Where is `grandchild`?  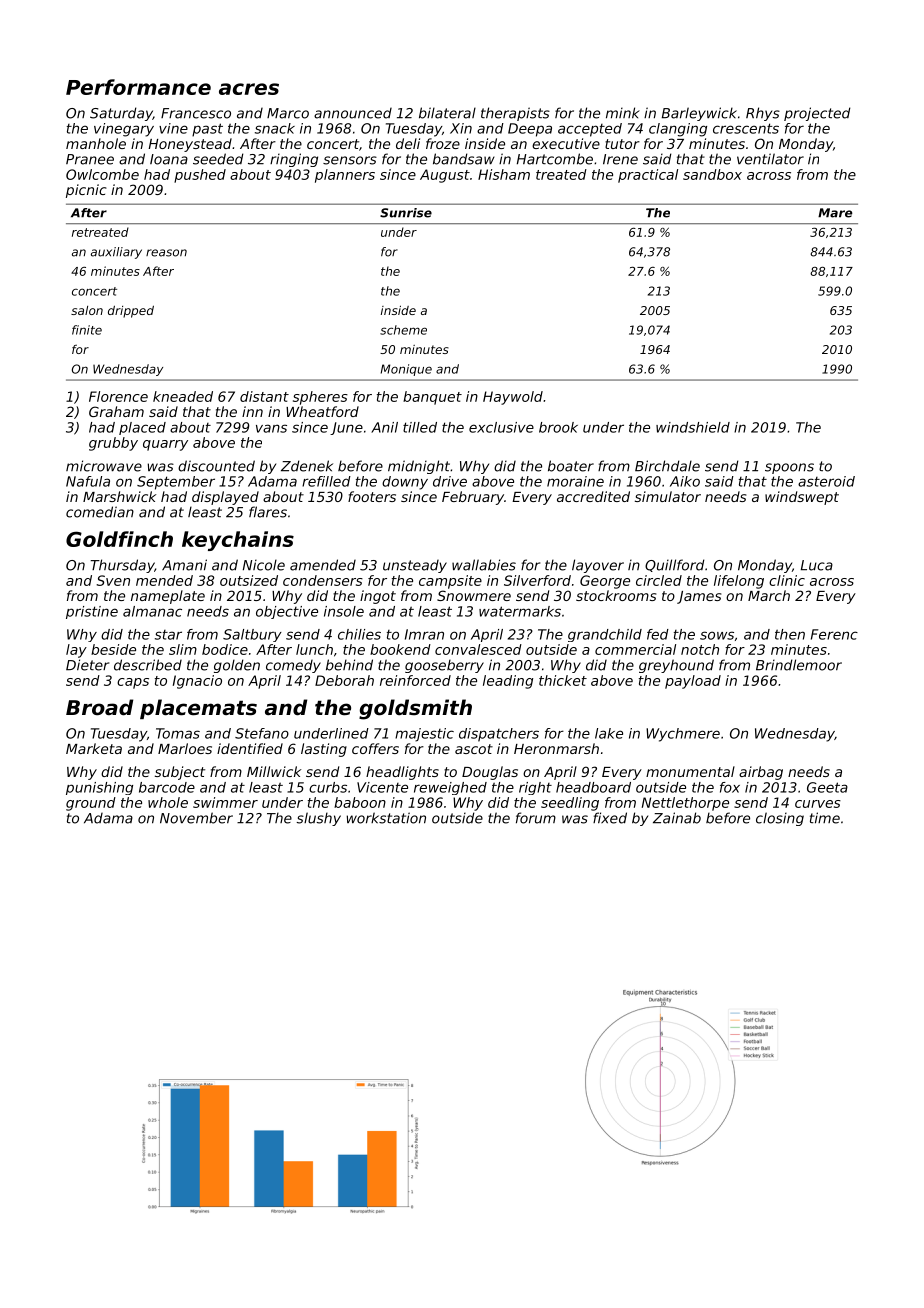 grandchild is located at coordinates (605, 635).
